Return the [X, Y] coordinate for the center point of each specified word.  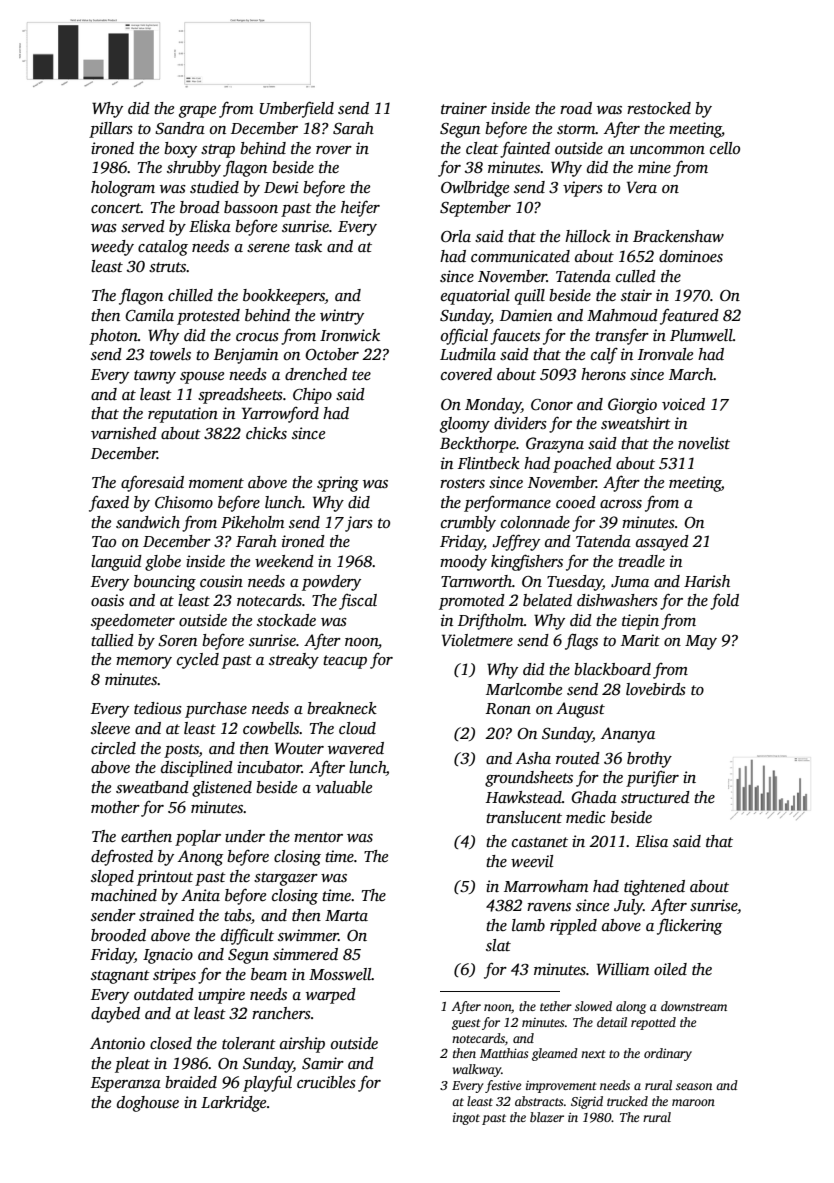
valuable [344, 787]
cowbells [271, 728]
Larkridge [233, 1104]
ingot [466, 1119]
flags [581, 641]
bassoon [251, 207]
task [308, 246]
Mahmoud [622, 315]
